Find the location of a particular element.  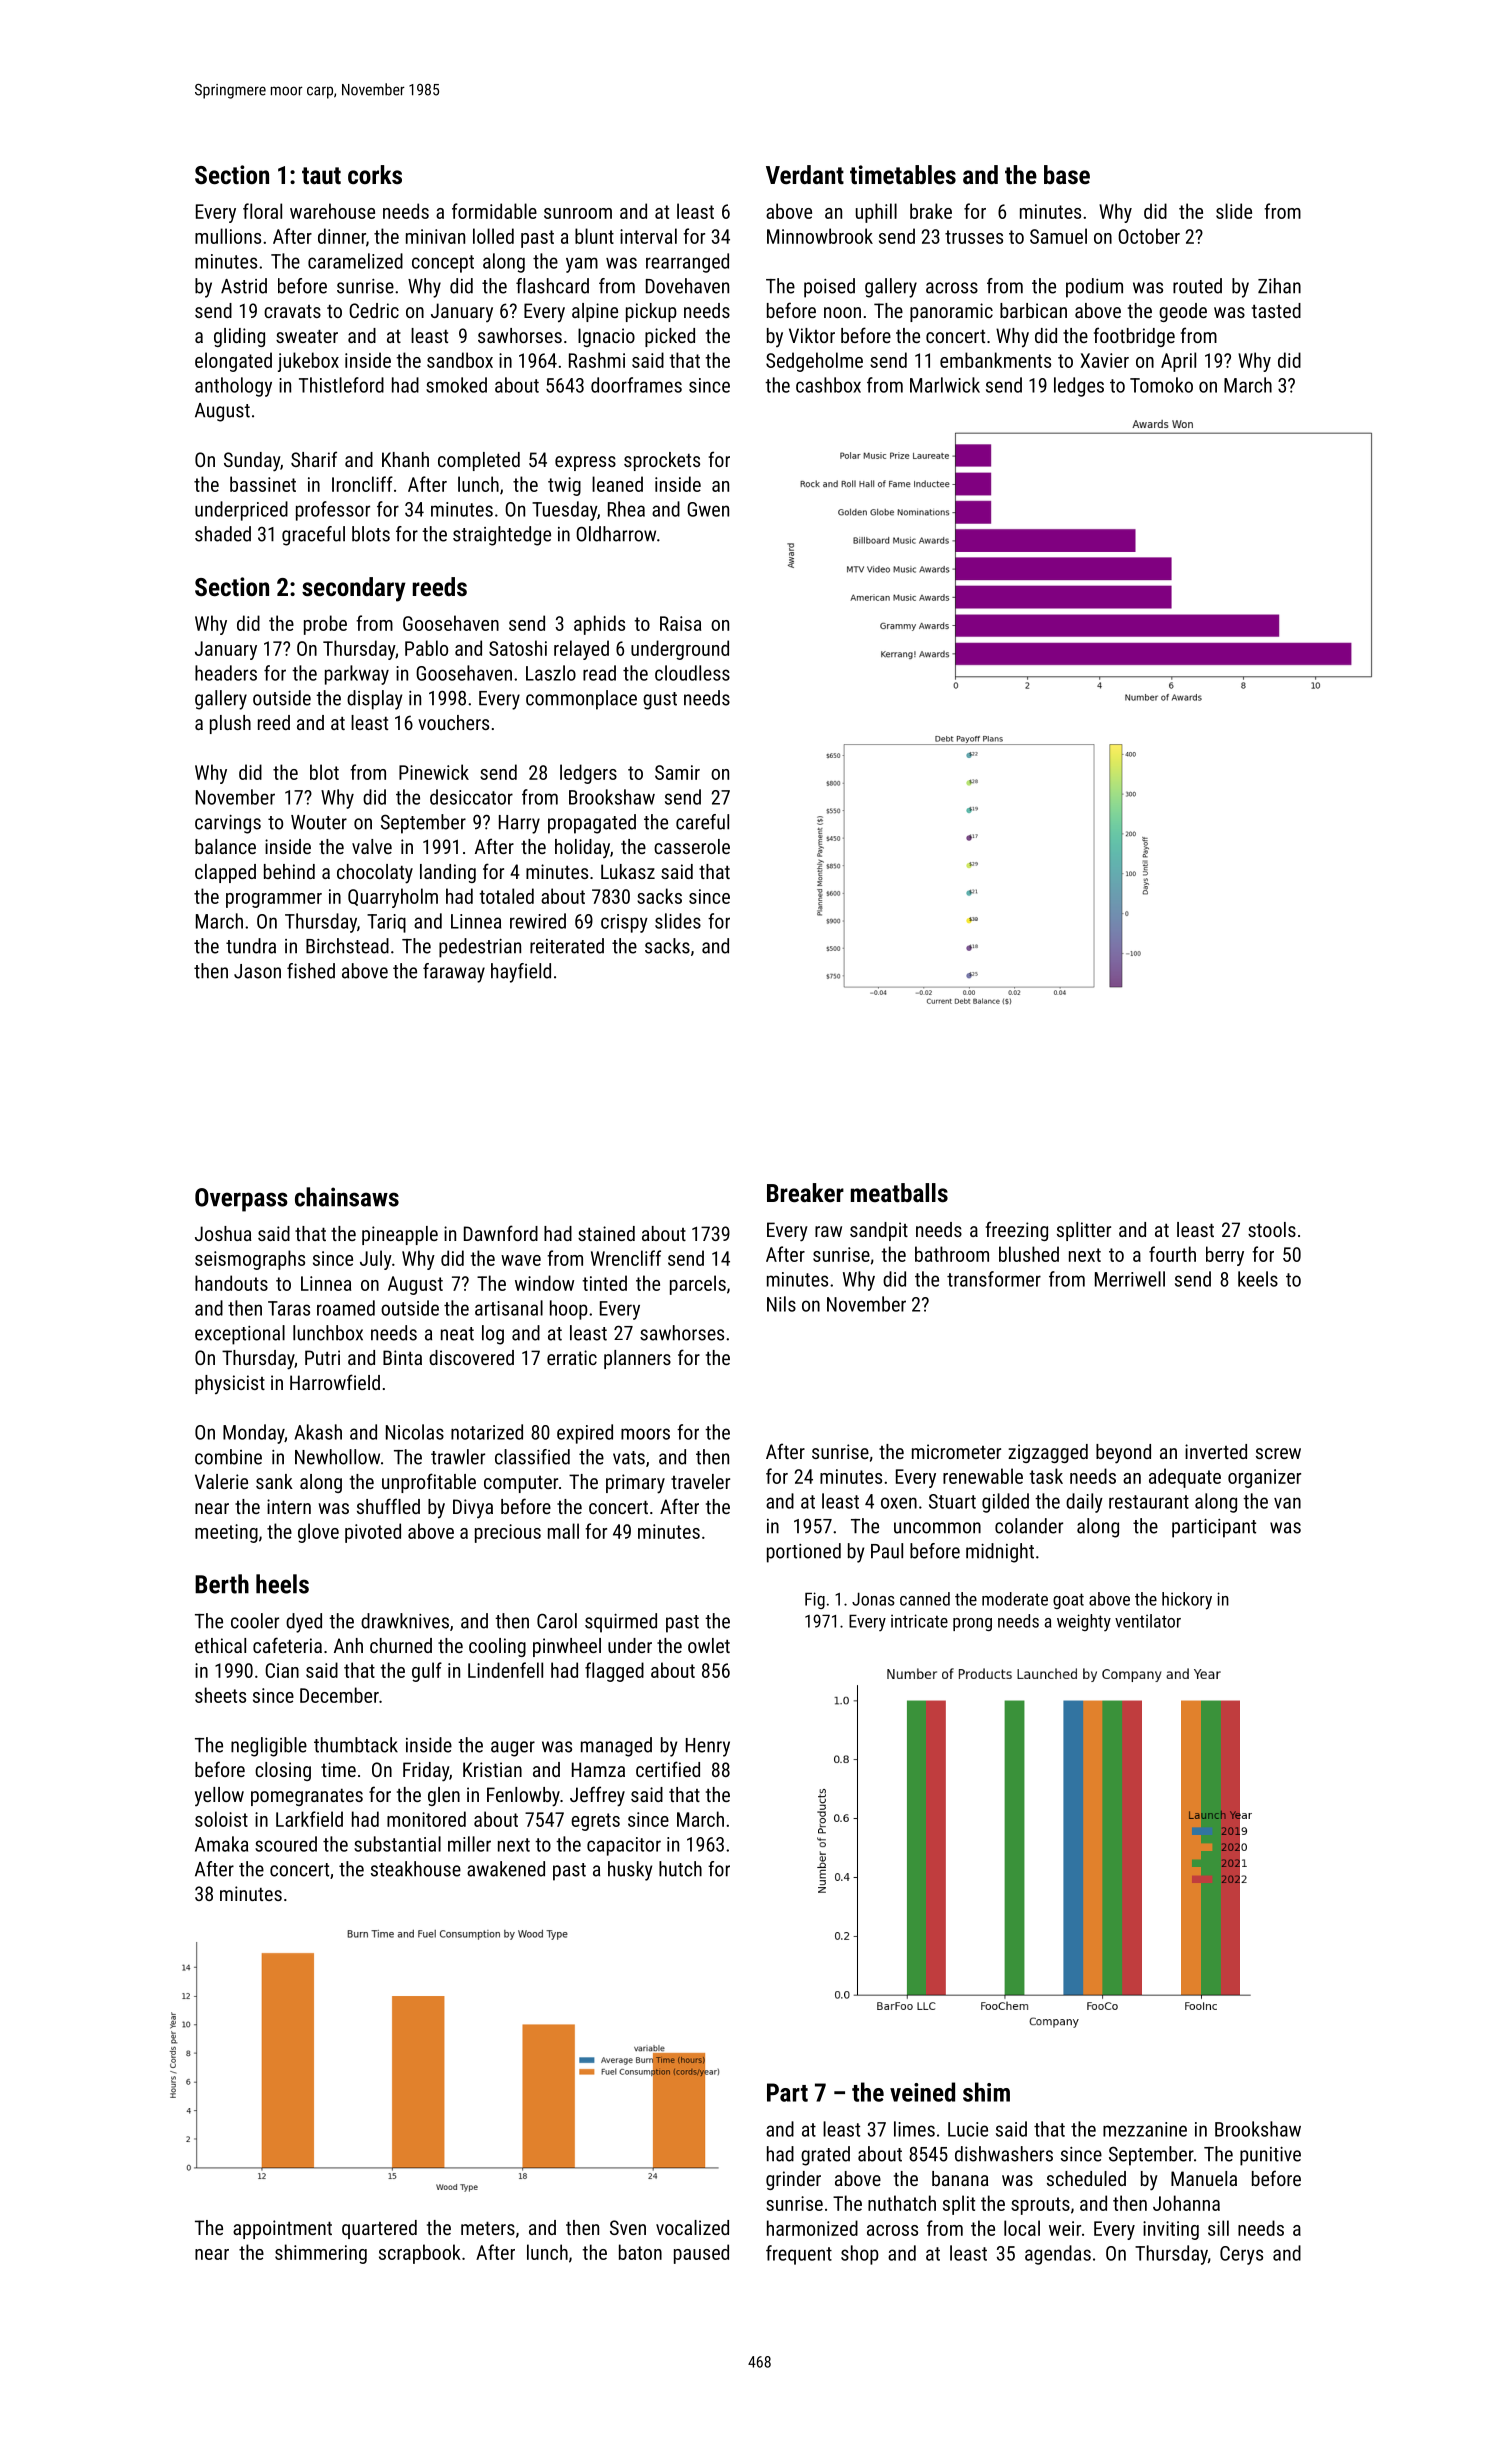

traveler is located at coordinates (700, 1481).
